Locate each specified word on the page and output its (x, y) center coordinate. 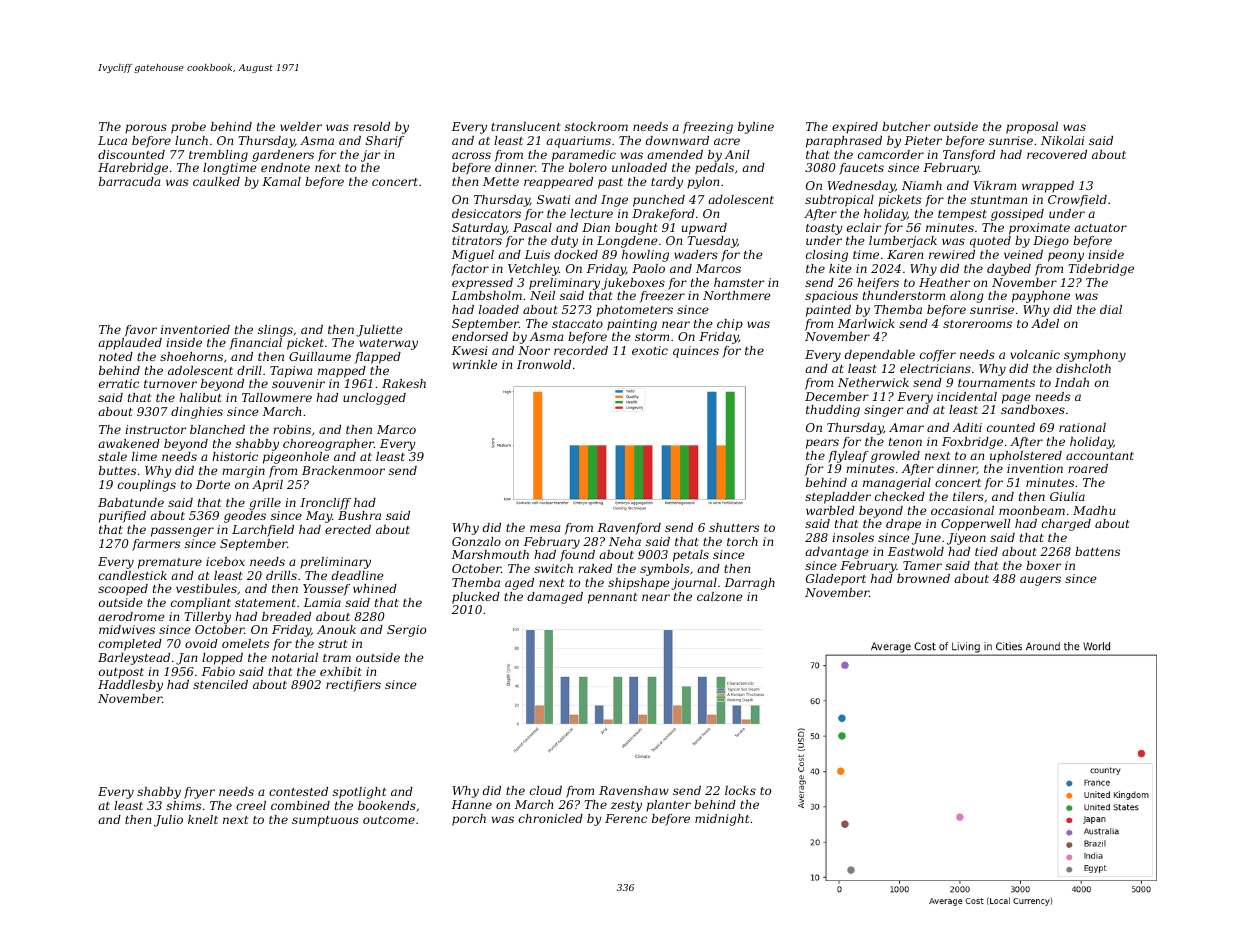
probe (188, 128)
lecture (591, 213)
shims (183, 805)
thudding (833, 411)
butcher (906, 126)
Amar (906, 427)
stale (112, 456)
